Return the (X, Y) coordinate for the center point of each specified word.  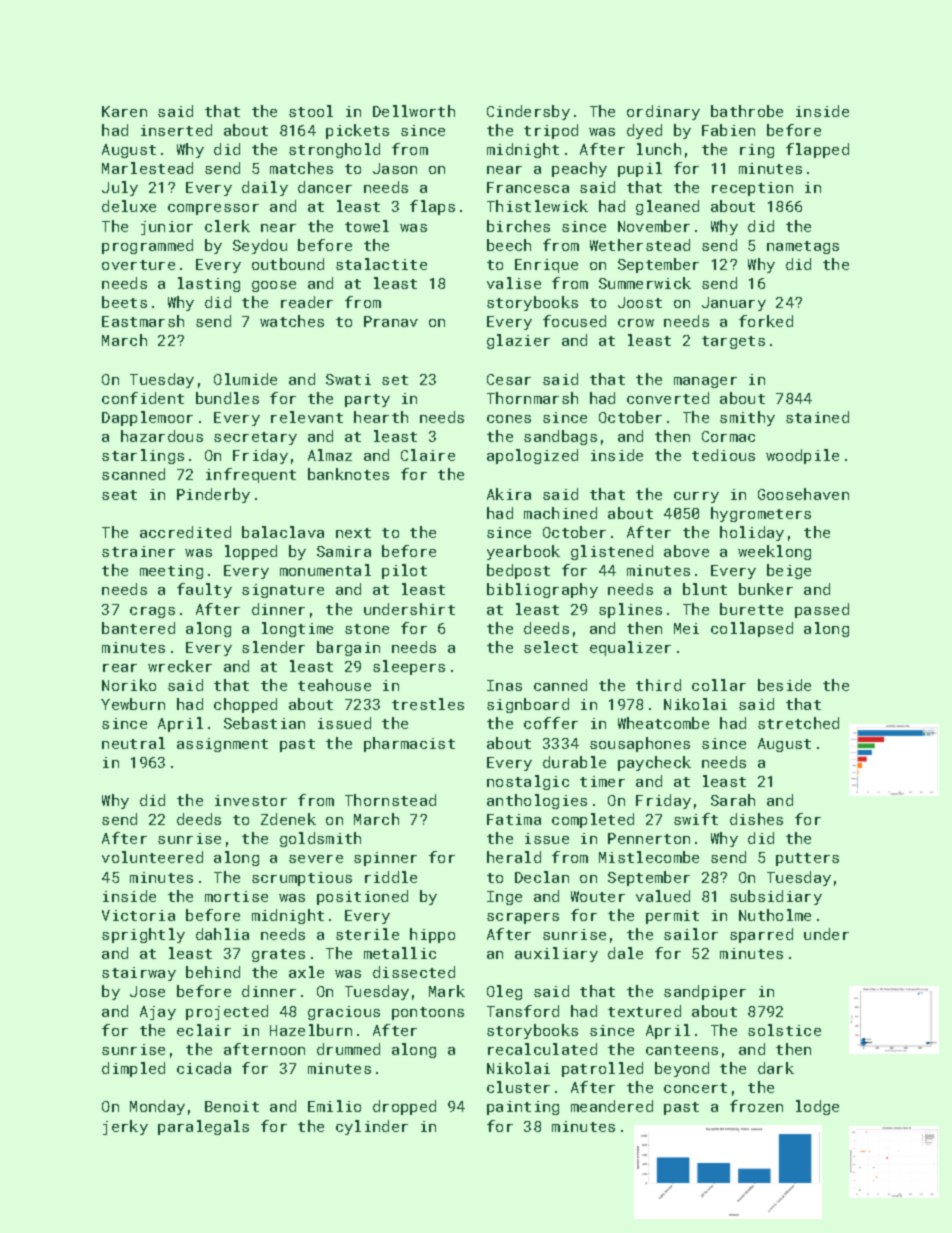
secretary (255, 438)
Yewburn (133, 704)
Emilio (334, 1106)
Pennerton (649, 838)
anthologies (537, 801)
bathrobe (747, 111)
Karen (124, 111)
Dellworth (414, 111)
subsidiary (776, 897)
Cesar (509, 379)
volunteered (152, 857)
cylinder (372, 1127)
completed (593, 820)
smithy (747, 418)
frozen (756, 1106)
